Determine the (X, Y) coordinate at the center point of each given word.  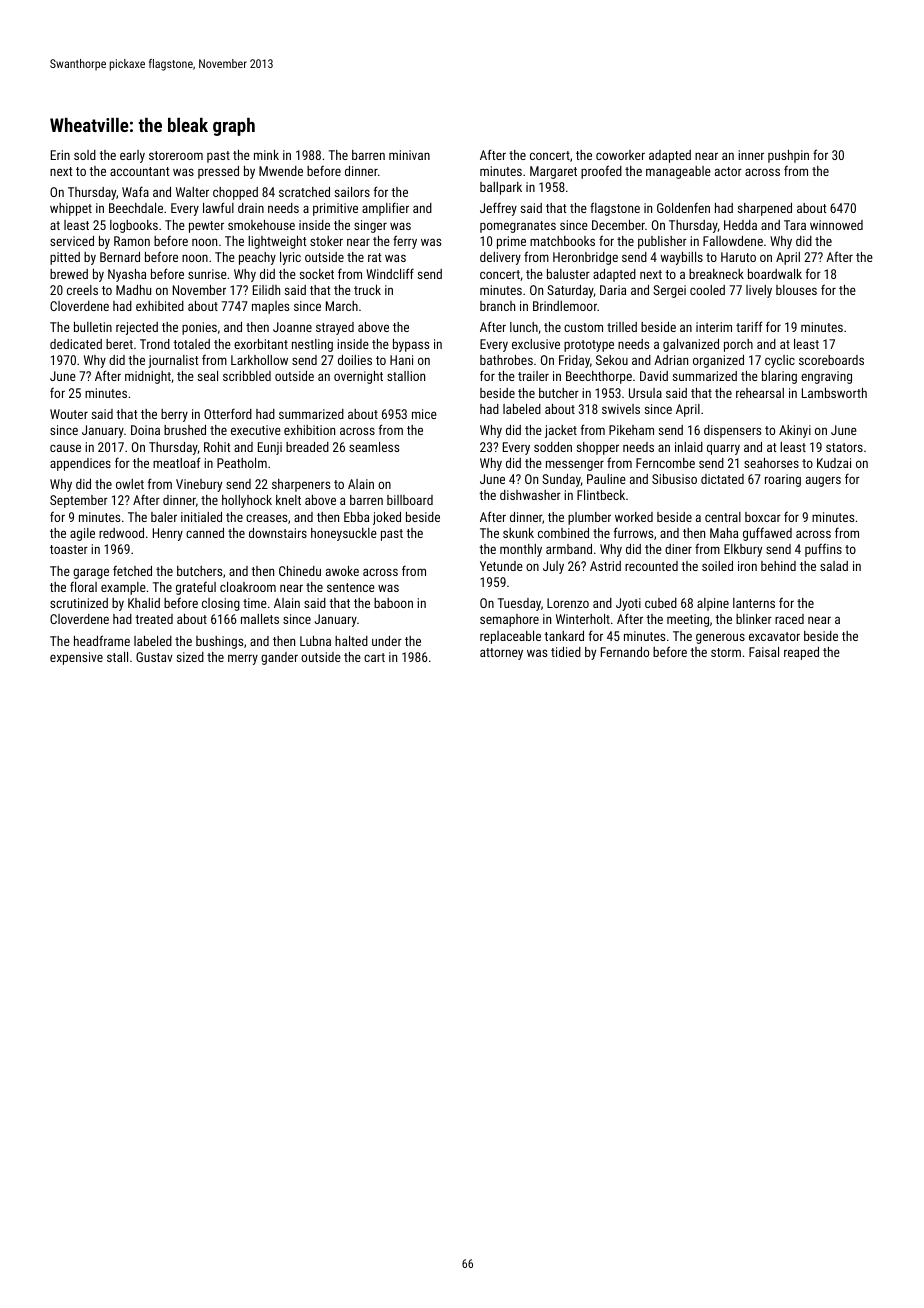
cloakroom (248, 587)
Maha (724, 533)
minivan (409, 155)
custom (583, 327)
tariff (749, 326)
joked (387, 518)
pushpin (788, 156)
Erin (60, 155)
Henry (168, 534)
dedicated (76, 344)
